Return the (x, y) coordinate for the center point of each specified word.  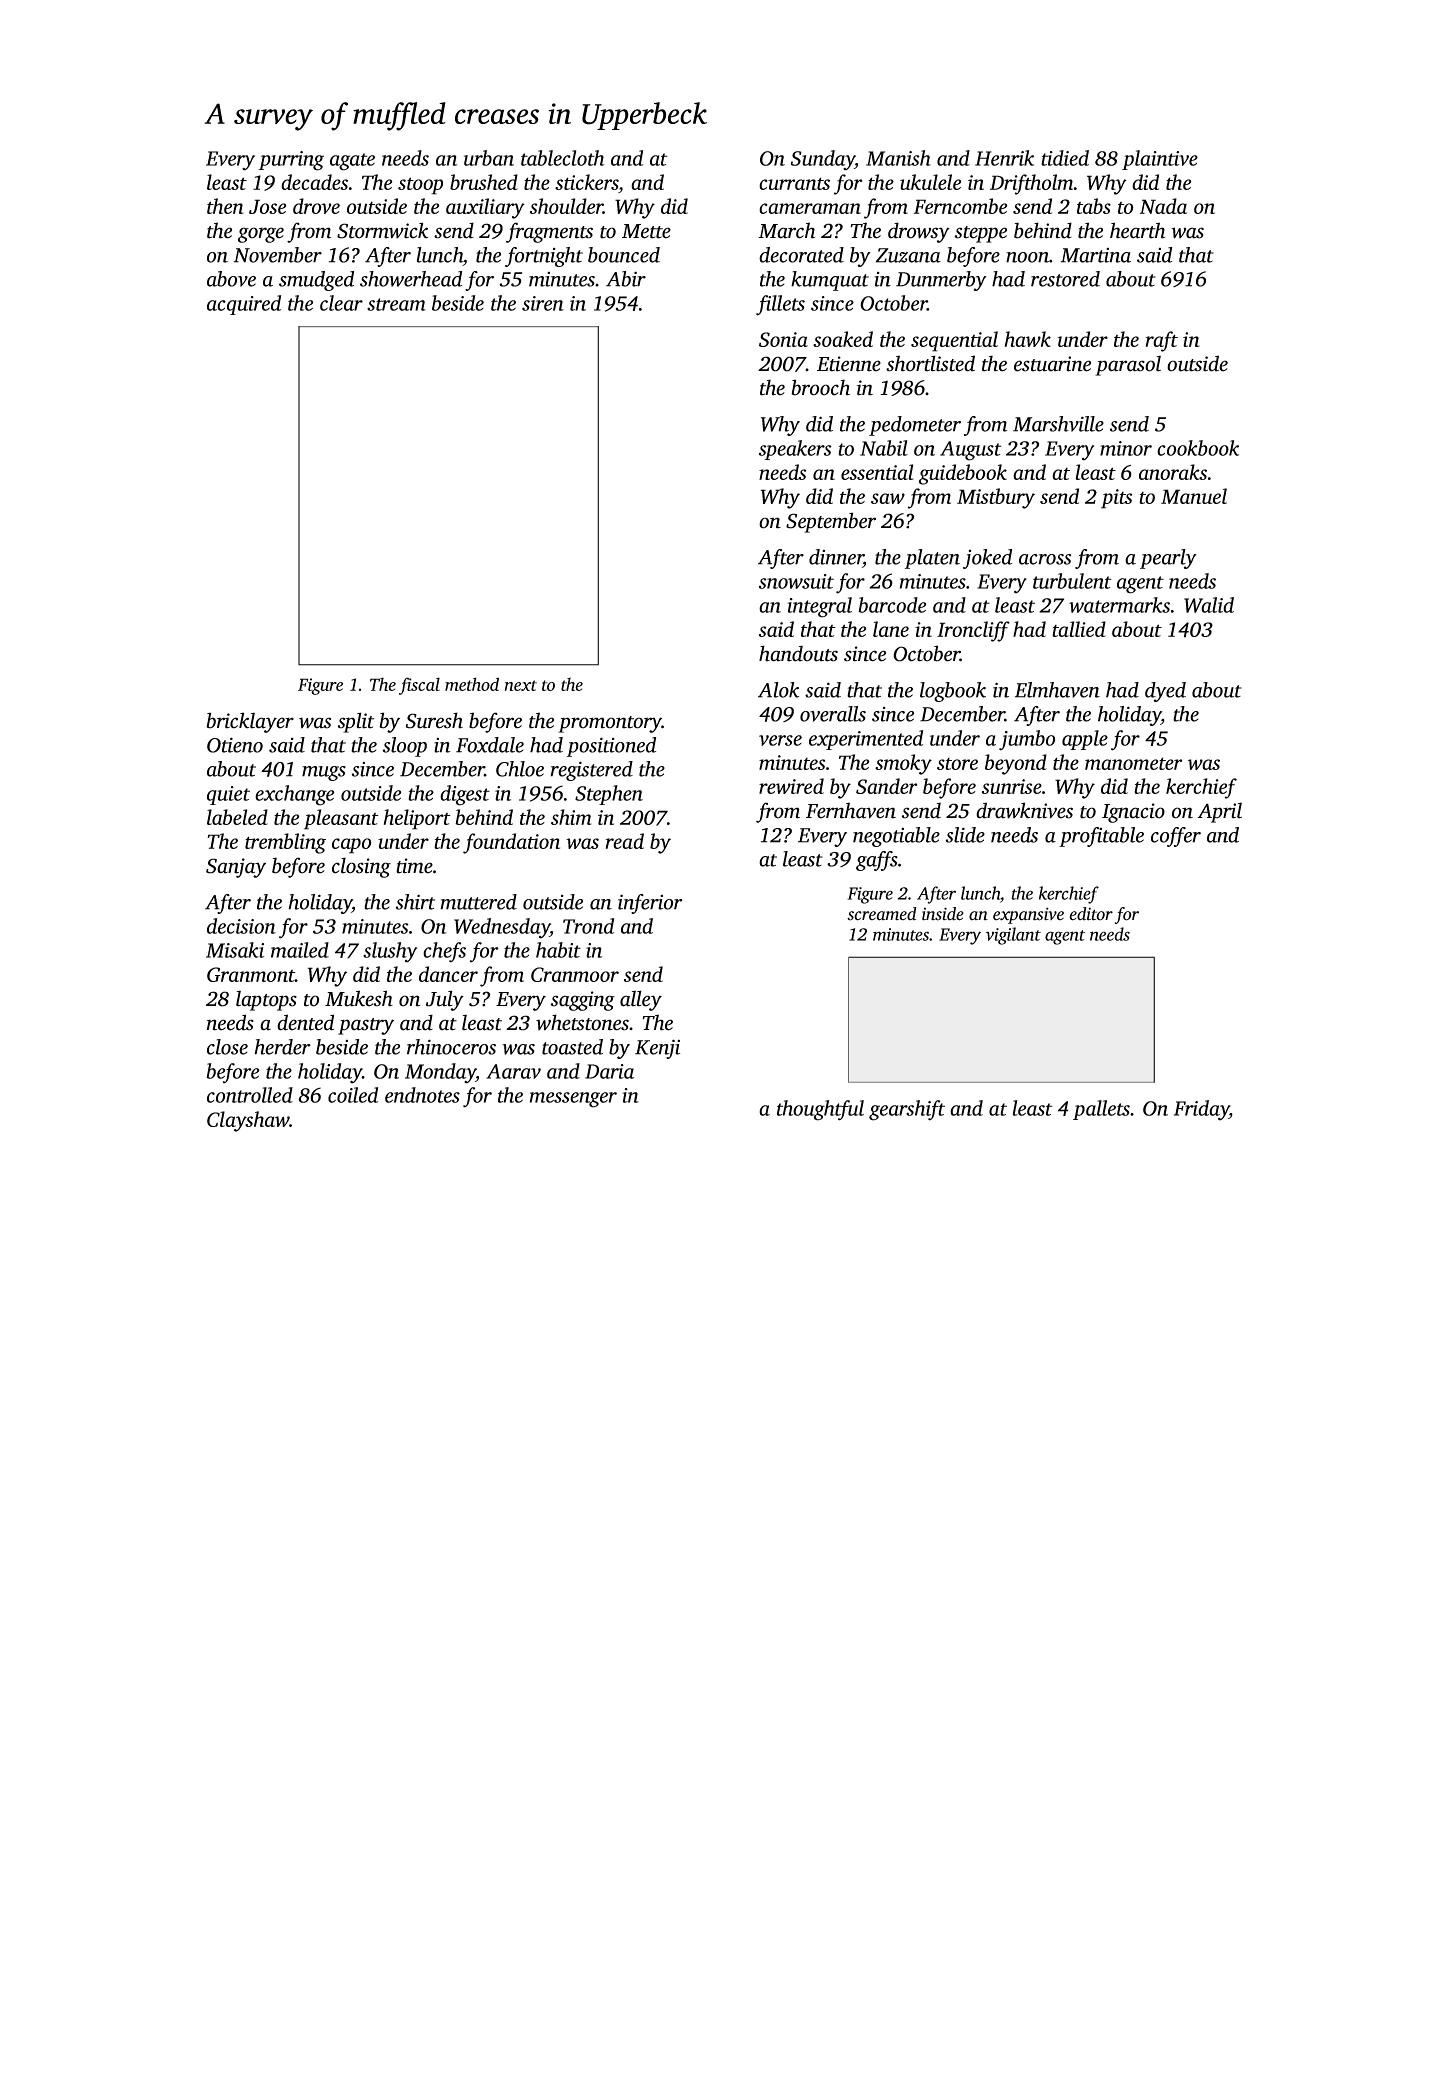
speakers (795, 450)
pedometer (915, 426)
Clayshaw (248, 1121)
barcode (892, 605)
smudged (316, 281)
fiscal (419, 686)
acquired (244, 305)
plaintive (1160, 160)
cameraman (810, 208)
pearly (1168, 559)
